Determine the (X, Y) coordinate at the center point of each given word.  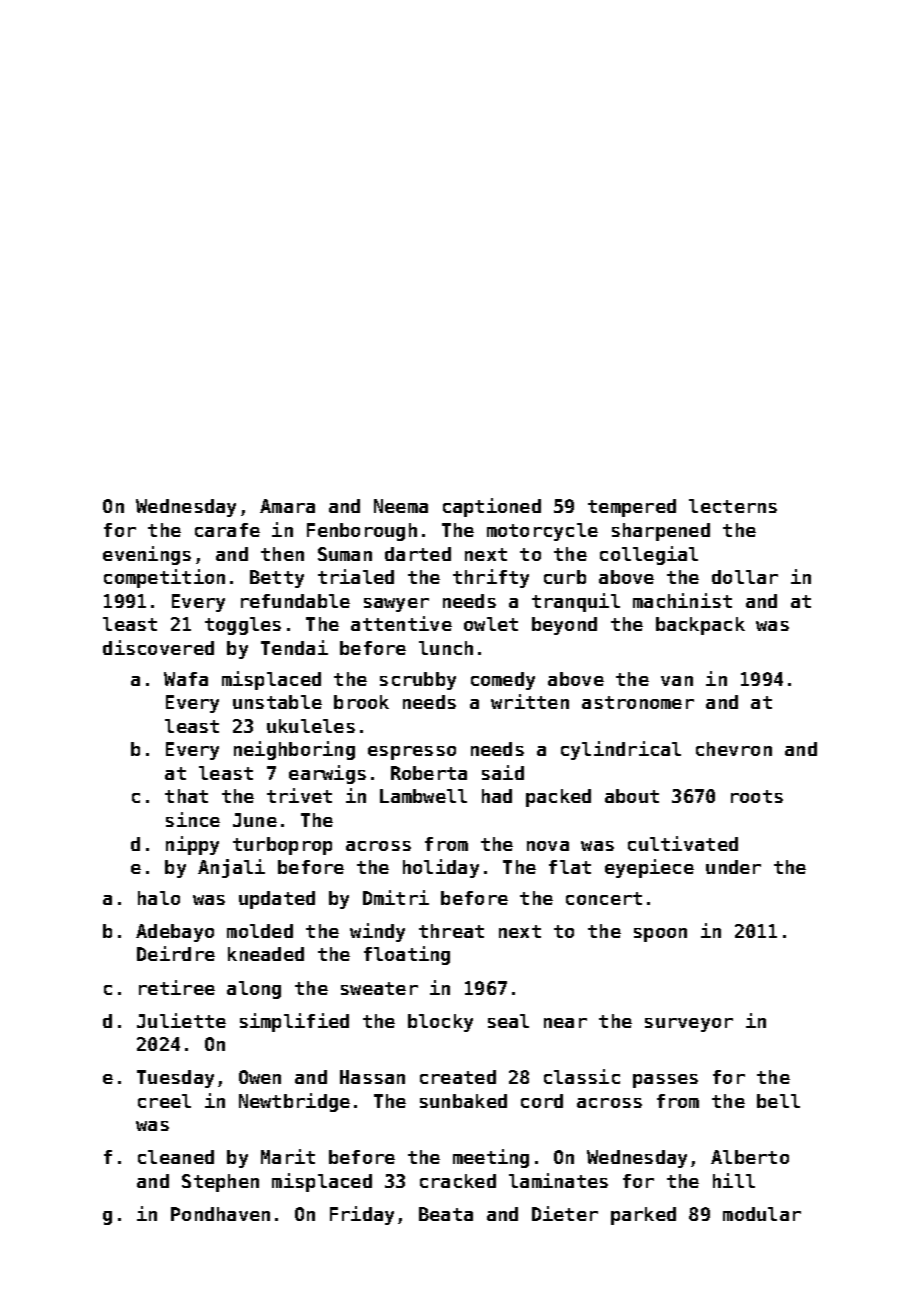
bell (778, 1101)
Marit (288, 1156)
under (733, 867)
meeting (491, 1158)
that (186, 796)
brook (361, 702)
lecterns (733, 506)
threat (451, 931)
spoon (660, 935)
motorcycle (542, 532)
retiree (177, 987)
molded (260, 931)
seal (508, 1021)
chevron (734, 749)
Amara (287, 506)
